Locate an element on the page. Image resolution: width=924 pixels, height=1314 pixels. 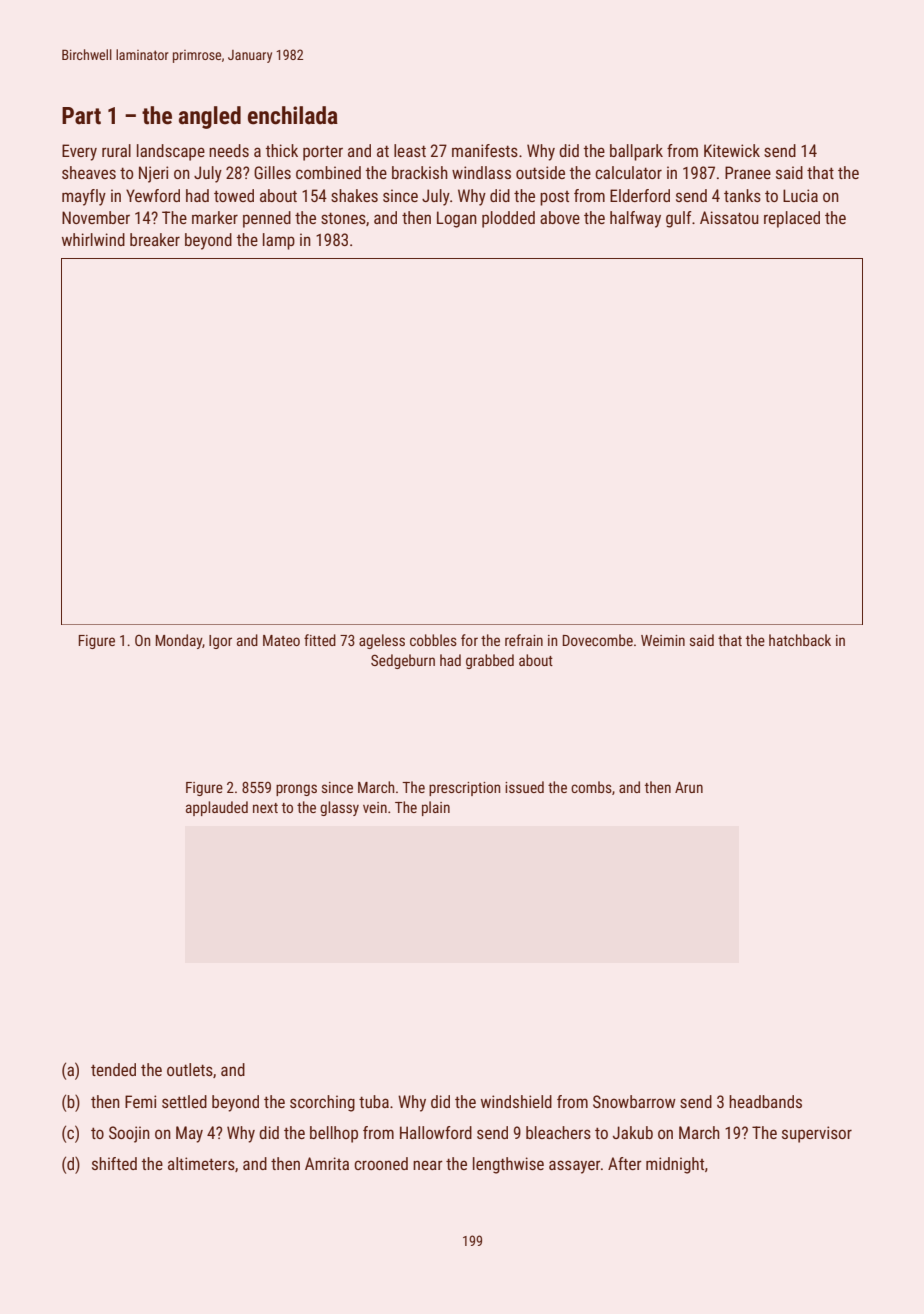
Kitewick is located at coordinates (732, 150).
